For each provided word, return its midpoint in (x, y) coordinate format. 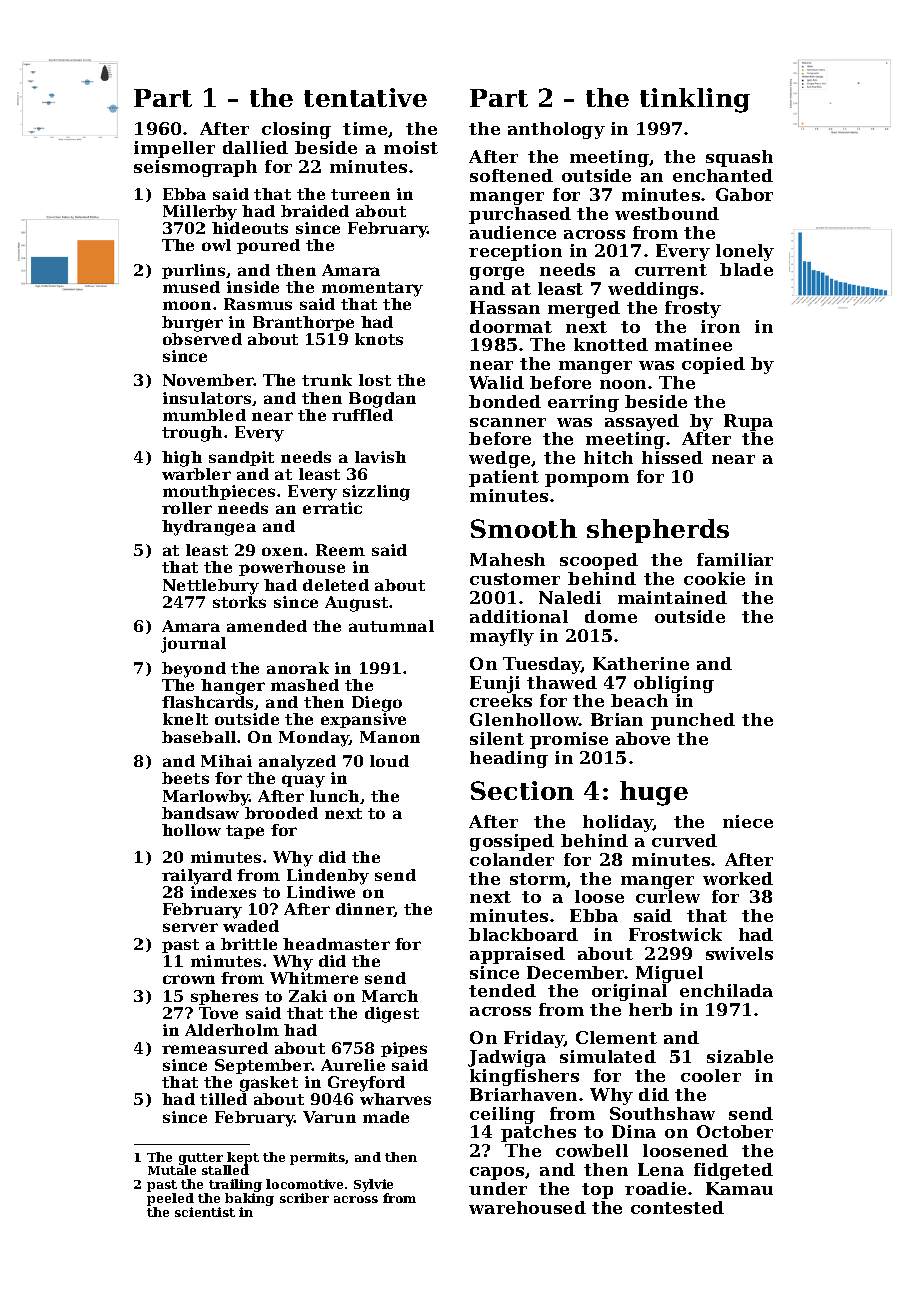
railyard (197, 877)
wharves (395, 1099)
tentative (365, 97)
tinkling (695, 100)
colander (512, 859)
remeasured (215, 1048)
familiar (735, 559)
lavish (380, 457)
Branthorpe (303, 323)
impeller (174, 149)
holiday (618, 823)
